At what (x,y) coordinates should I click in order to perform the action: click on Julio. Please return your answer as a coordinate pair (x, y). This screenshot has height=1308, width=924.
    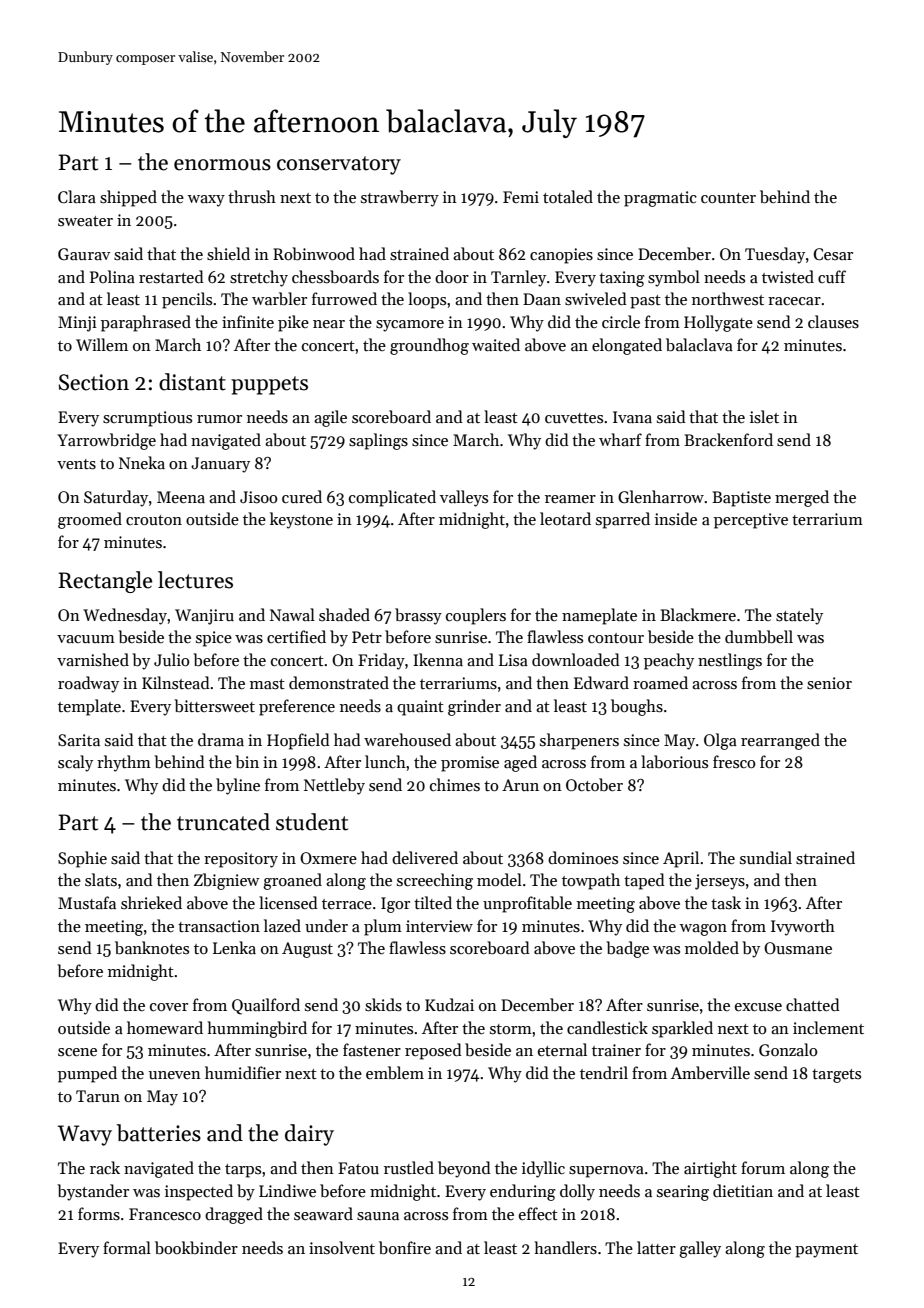
    Looking at the image, I should click on (171, 659).
